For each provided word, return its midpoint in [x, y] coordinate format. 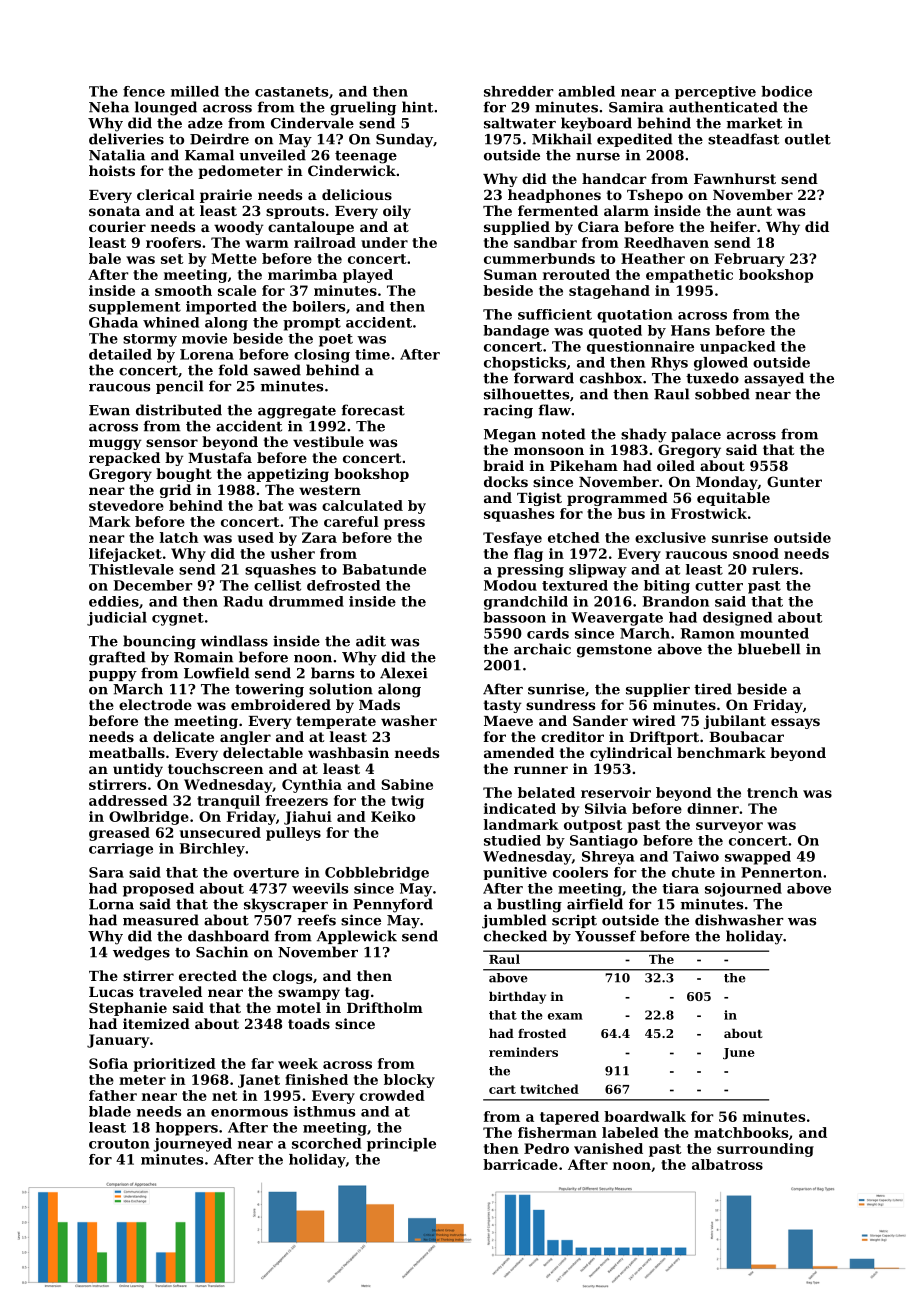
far [262, 1063]
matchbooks [741, 1132]
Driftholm [385, 1007]
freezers [297, 800]
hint [417, 107]
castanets [291, 92]
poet [336, 340]
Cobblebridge [377, 874]
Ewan [109, 410]
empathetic [689, 276]
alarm [626, 210]
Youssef [605, 936]
